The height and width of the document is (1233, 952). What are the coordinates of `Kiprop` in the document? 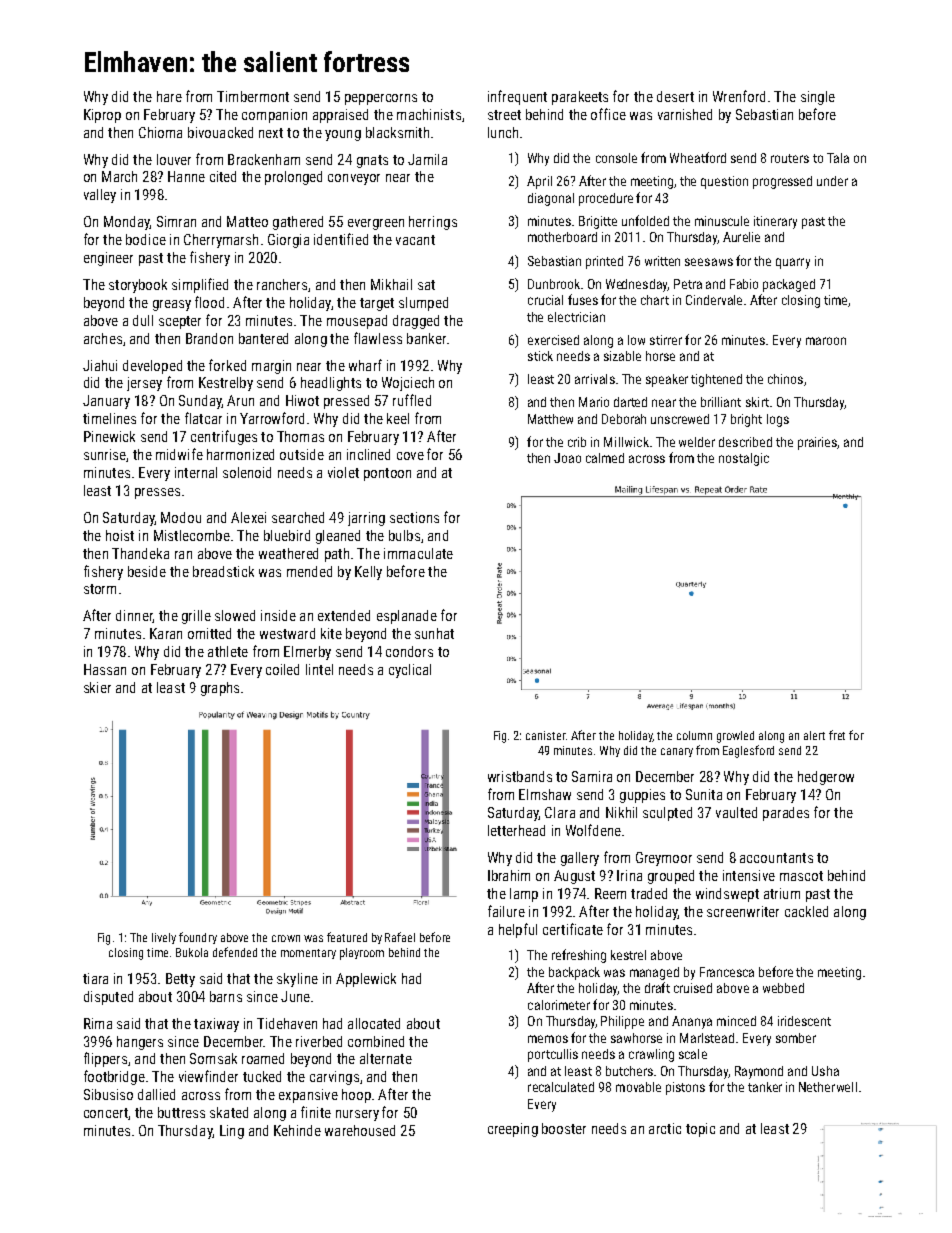 It's located at (102, 116).
